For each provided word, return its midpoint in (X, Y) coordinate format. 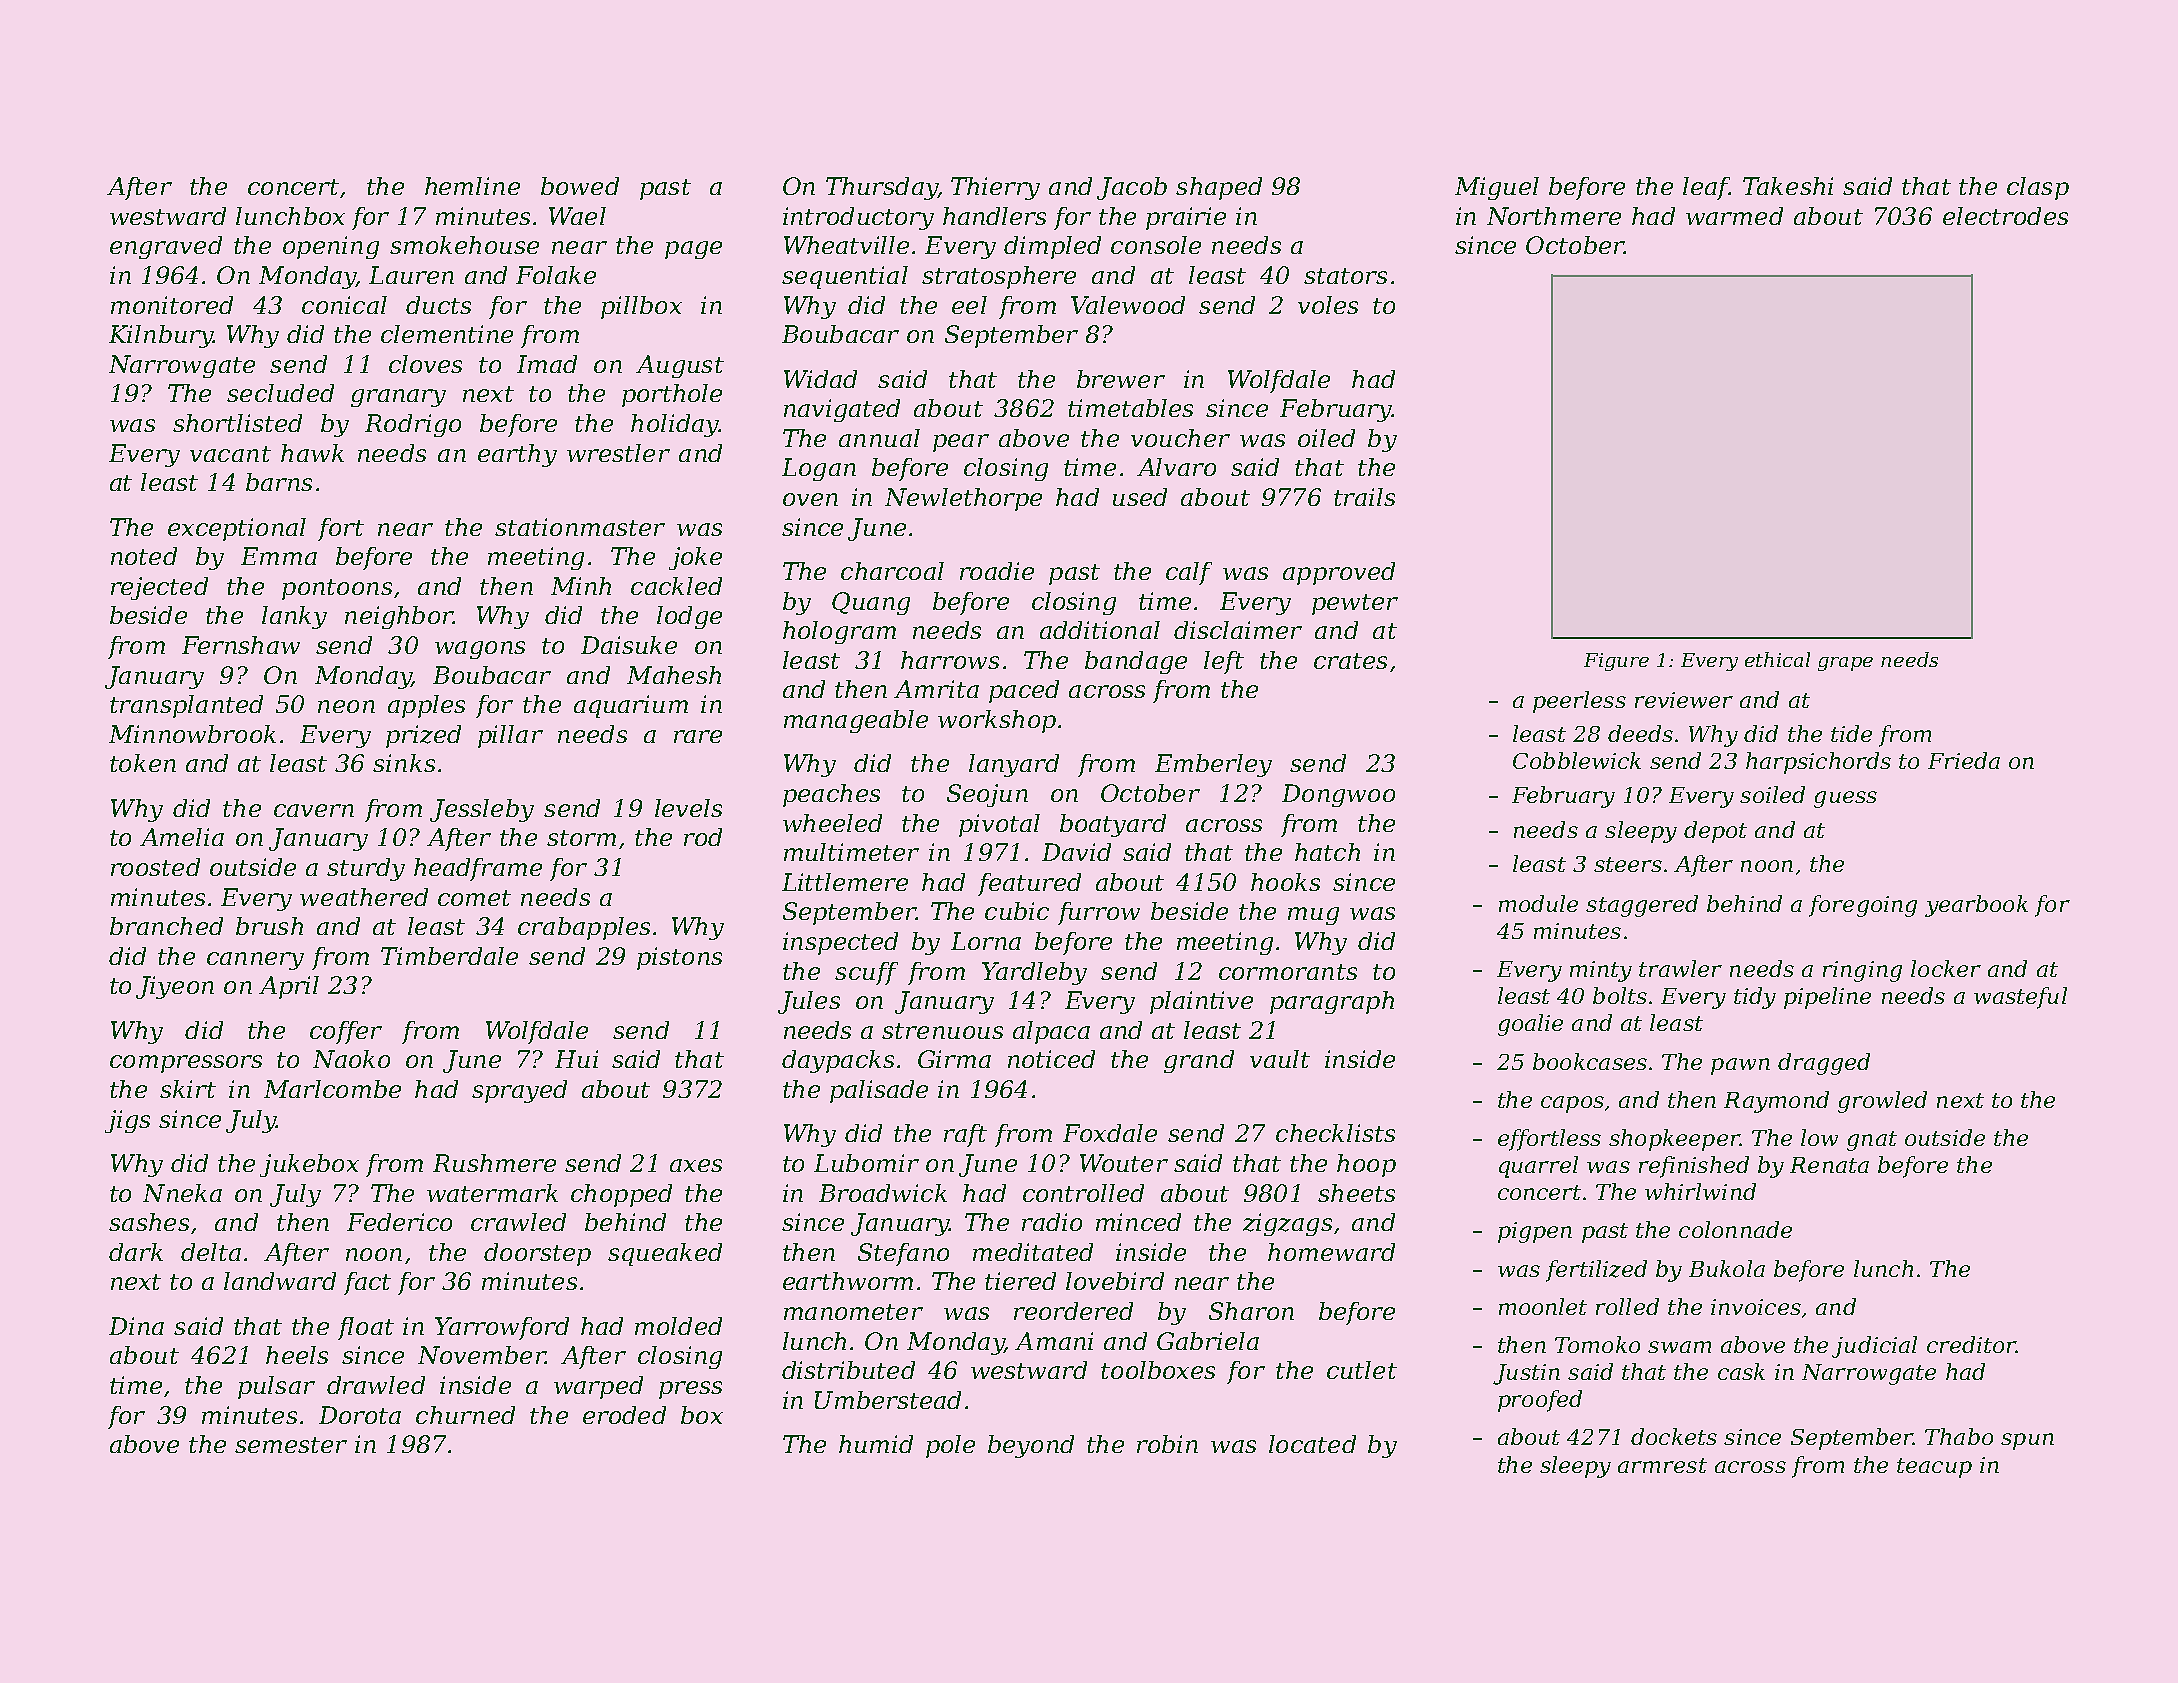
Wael (577, 216)
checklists (1335, 1133)
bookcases (1590, 1061)
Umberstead (888, 1400)
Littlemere (845, 882)
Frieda (1964, 760)
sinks (404, 763)
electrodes (2005, 216)
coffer (346, 1032)
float (366, 1328)
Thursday (881, 188)
